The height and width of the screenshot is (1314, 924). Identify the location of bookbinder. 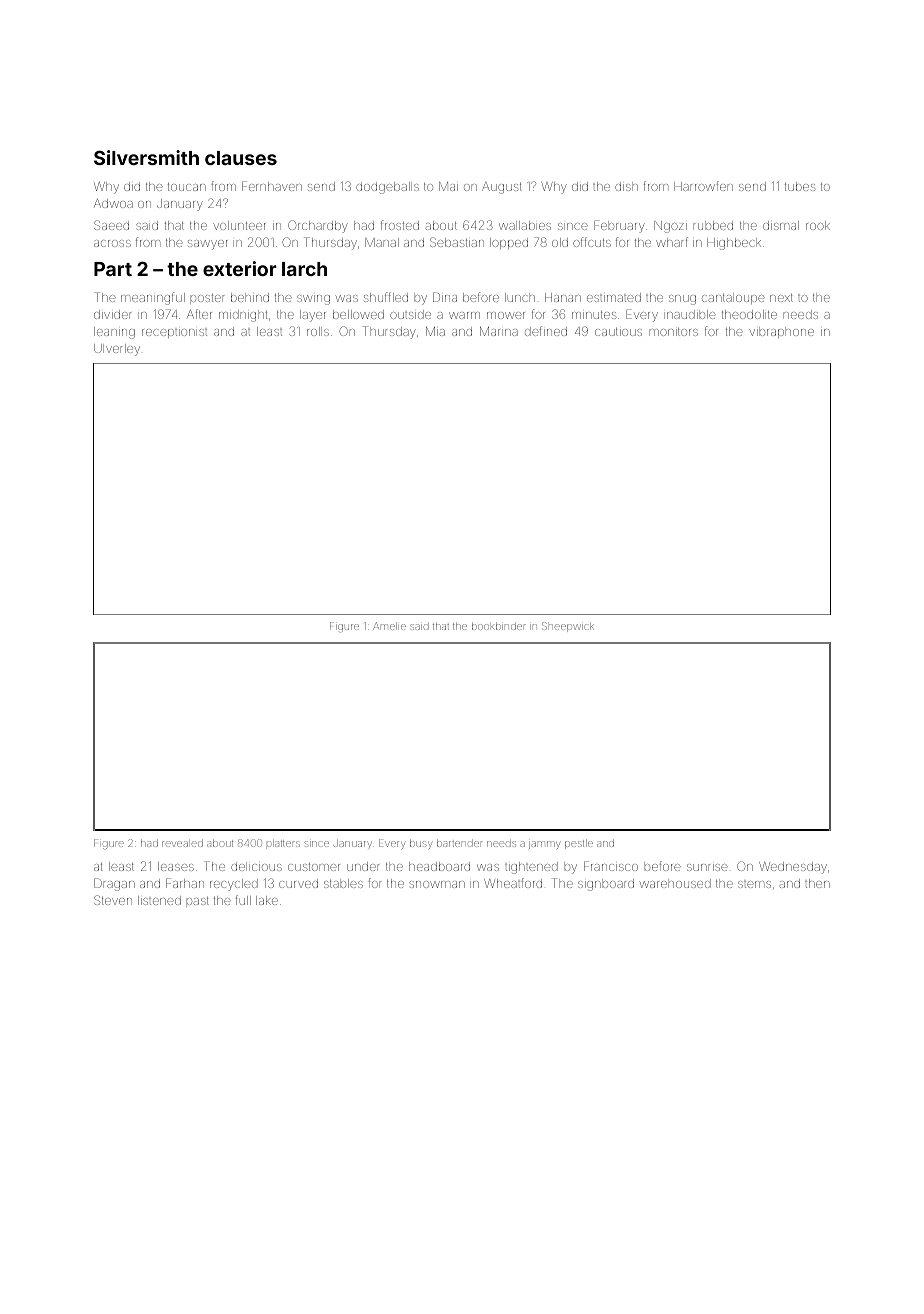
(499, 626).
